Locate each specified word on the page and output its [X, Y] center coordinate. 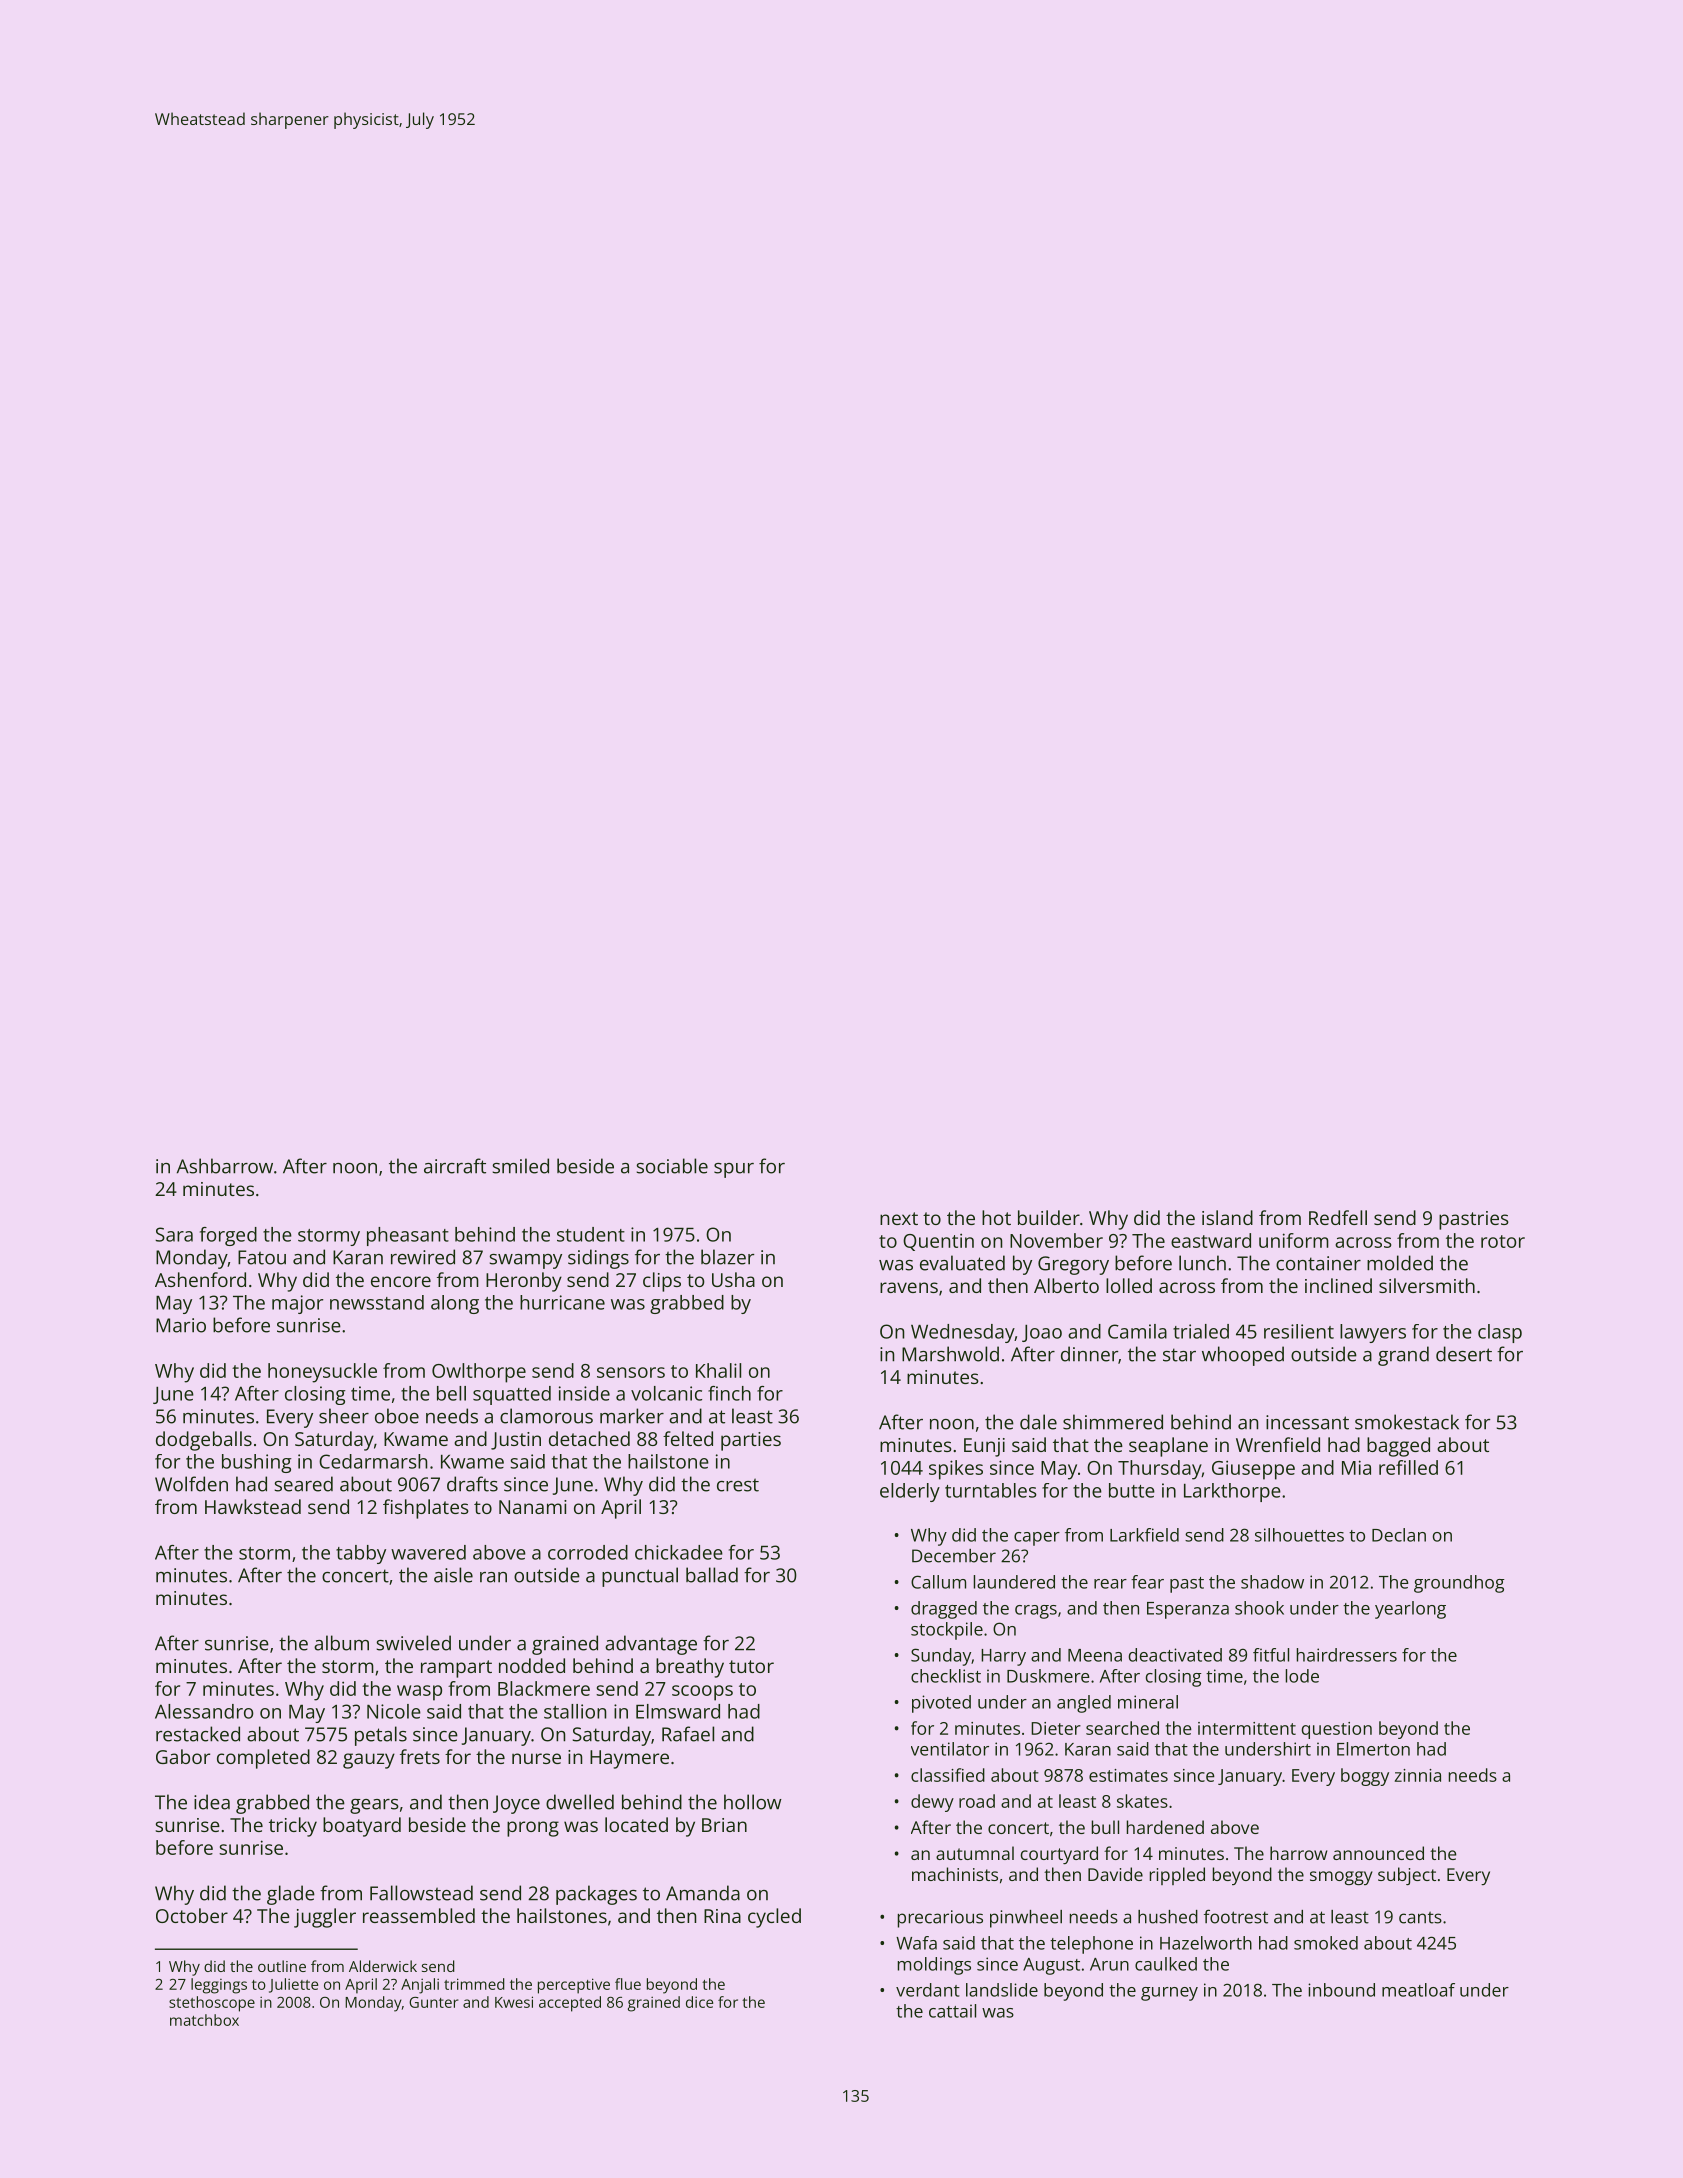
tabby [361, 1554]
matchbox [204, 2020]
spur [734, 1170]
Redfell [1338, 1217]
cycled [774, 1918]
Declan [1399, 1535]
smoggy [1341, 1878]
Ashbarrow [225, 1166]
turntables [991, 1490]
